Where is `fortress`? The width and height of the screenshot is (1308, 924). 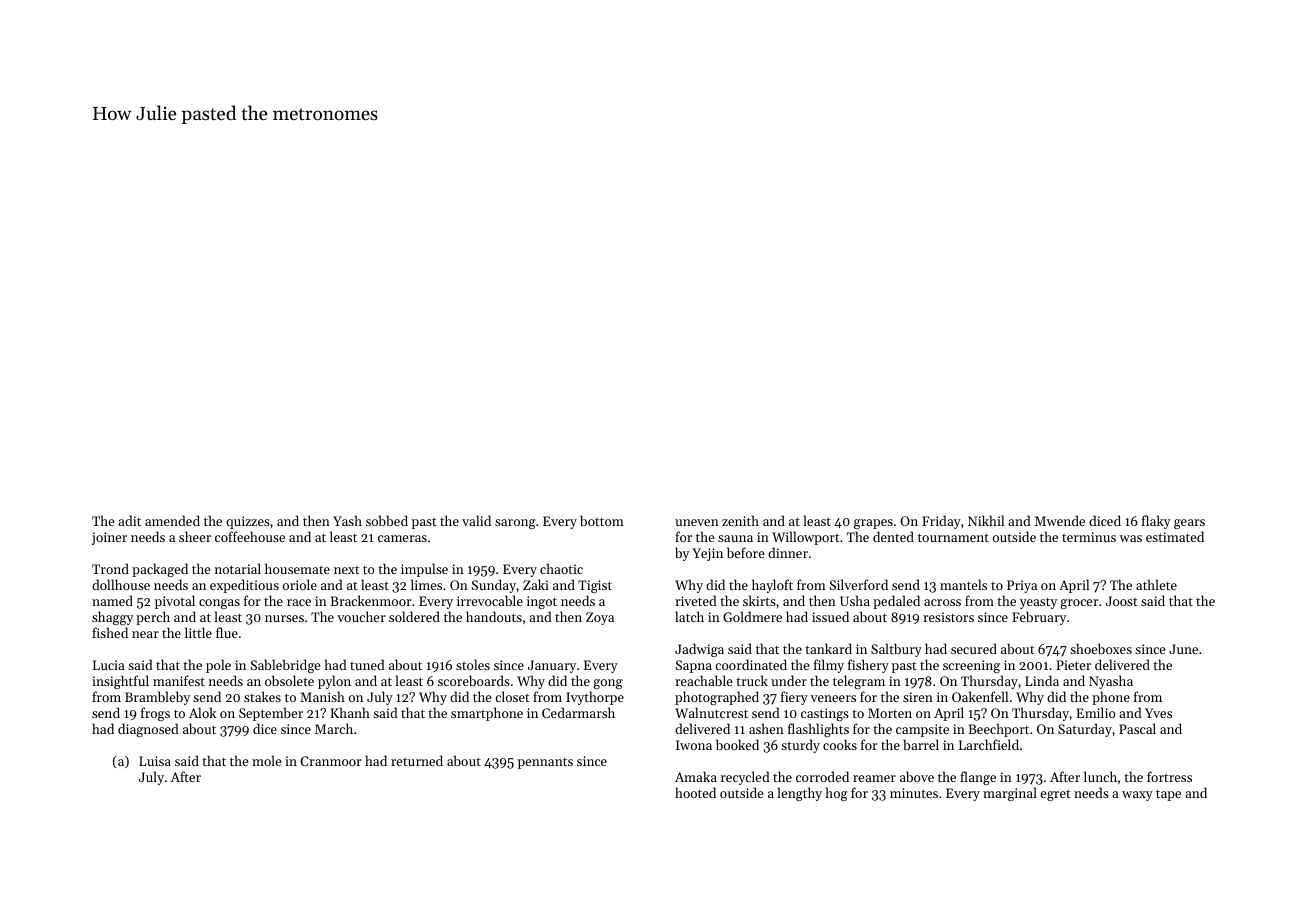
fortress is located at coordinates (1169, 776).
